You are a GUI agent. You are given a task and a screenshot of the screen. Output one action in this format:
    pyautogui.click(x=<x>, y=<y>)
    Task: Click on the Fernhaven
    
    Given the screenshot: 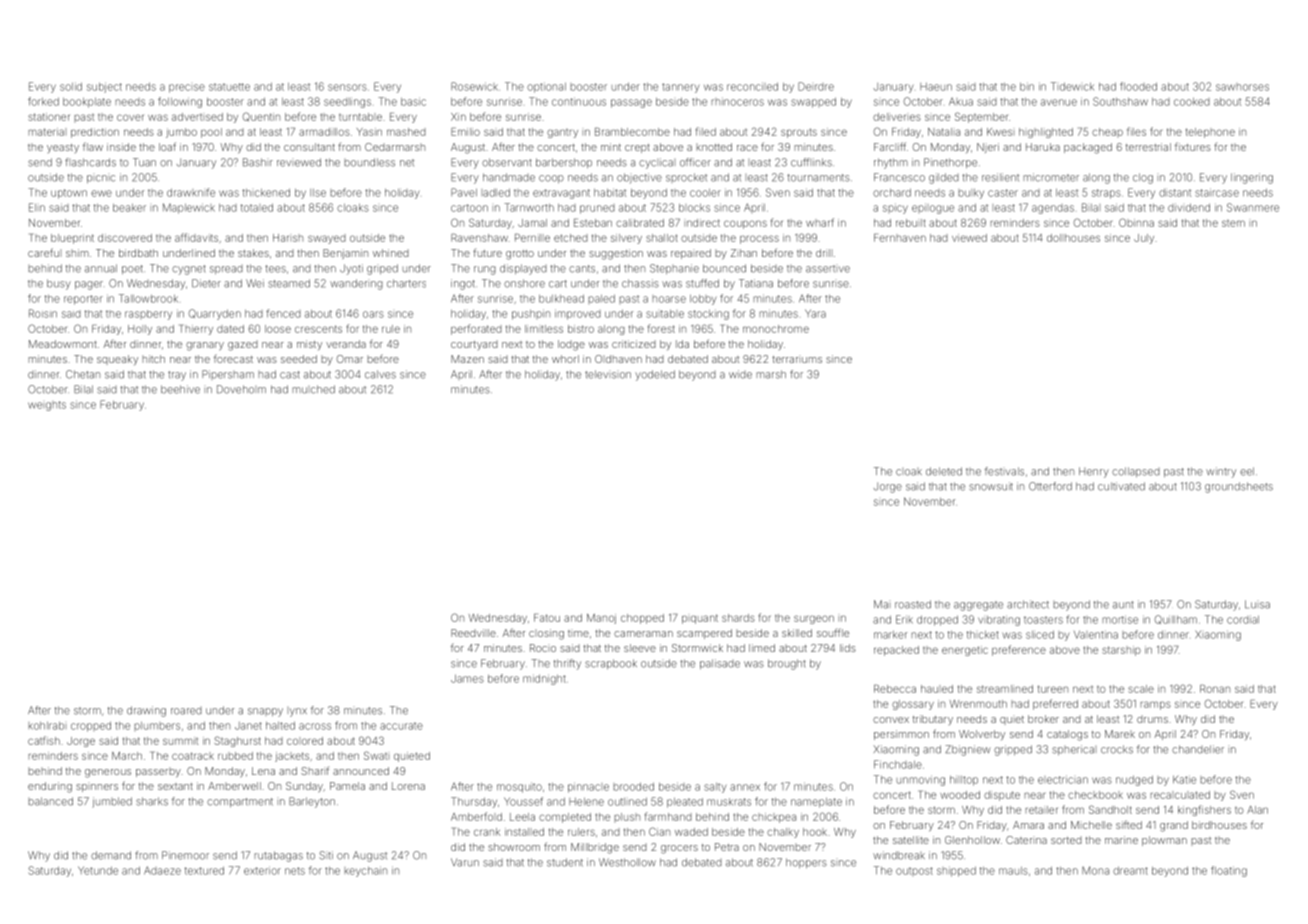 What is the action you would take?
    pyautogui.click(x=900, y=238)
